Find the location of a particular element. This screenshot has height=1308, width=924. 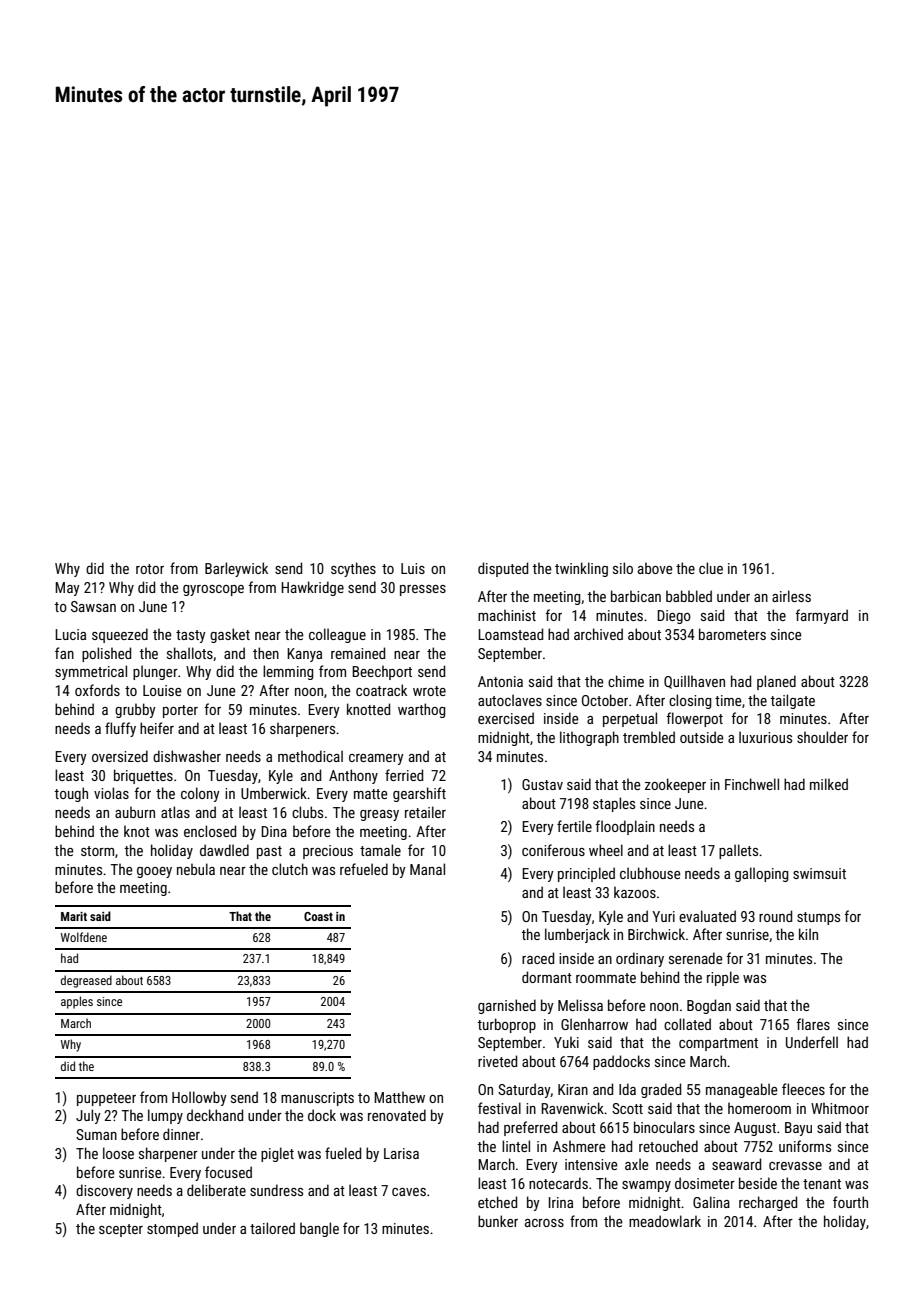

tailored is located at coordinates (272, 1228).
